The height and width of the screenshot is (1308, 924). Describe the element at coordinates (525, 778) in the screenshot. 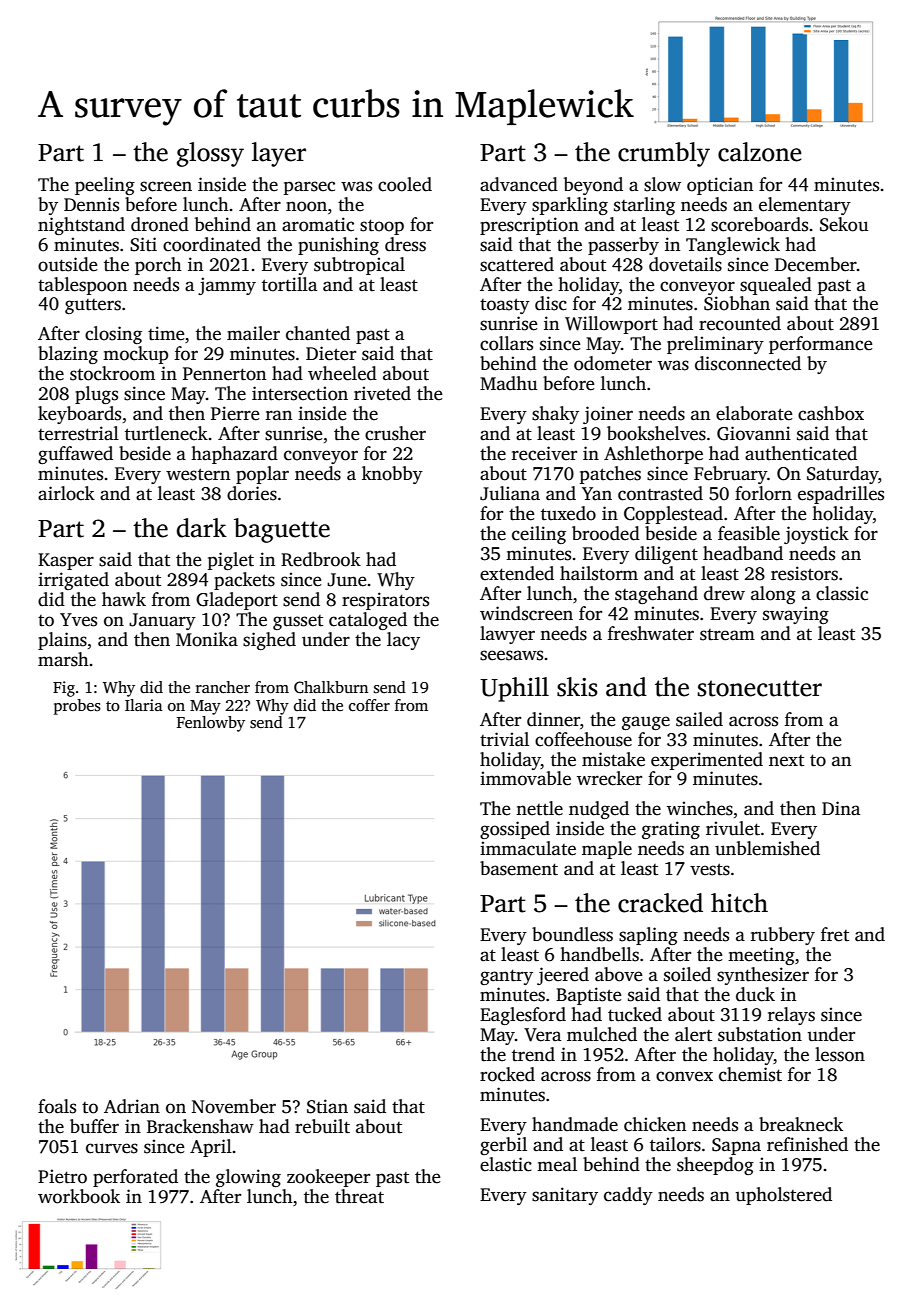

I see `immovable` at that location.
